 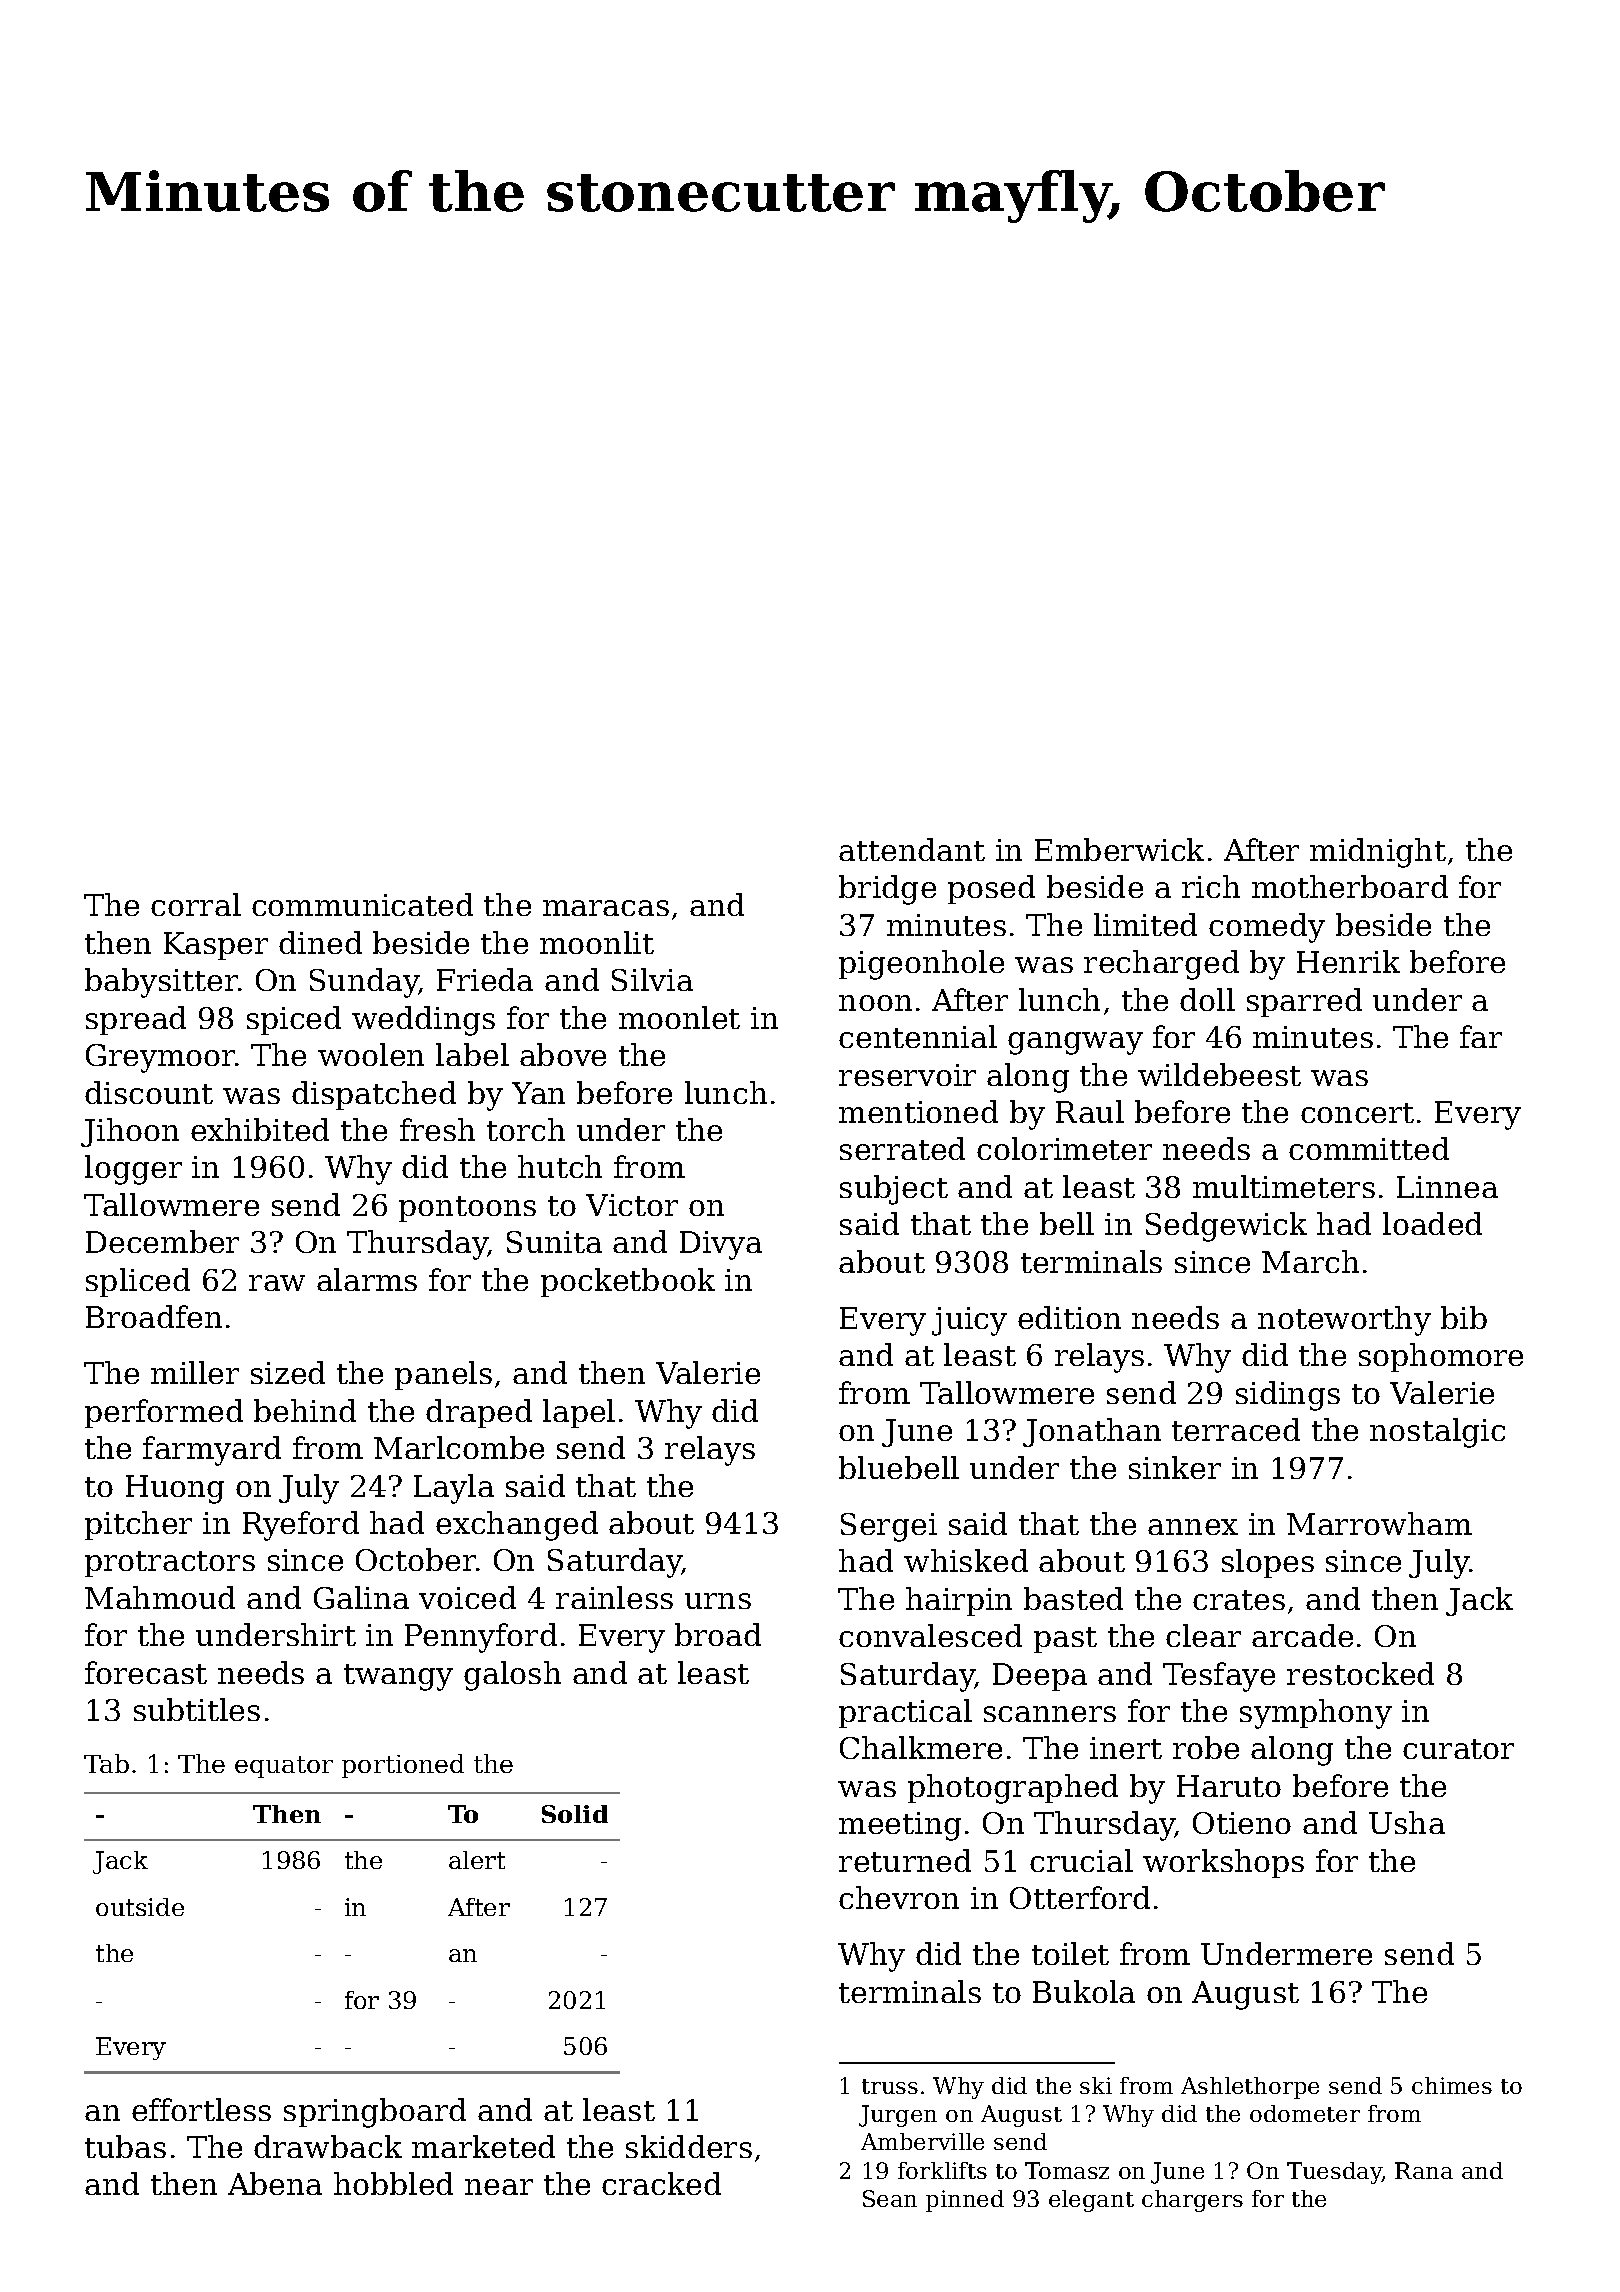 I want to click on hobbled, so click(x=393, y=2183).
